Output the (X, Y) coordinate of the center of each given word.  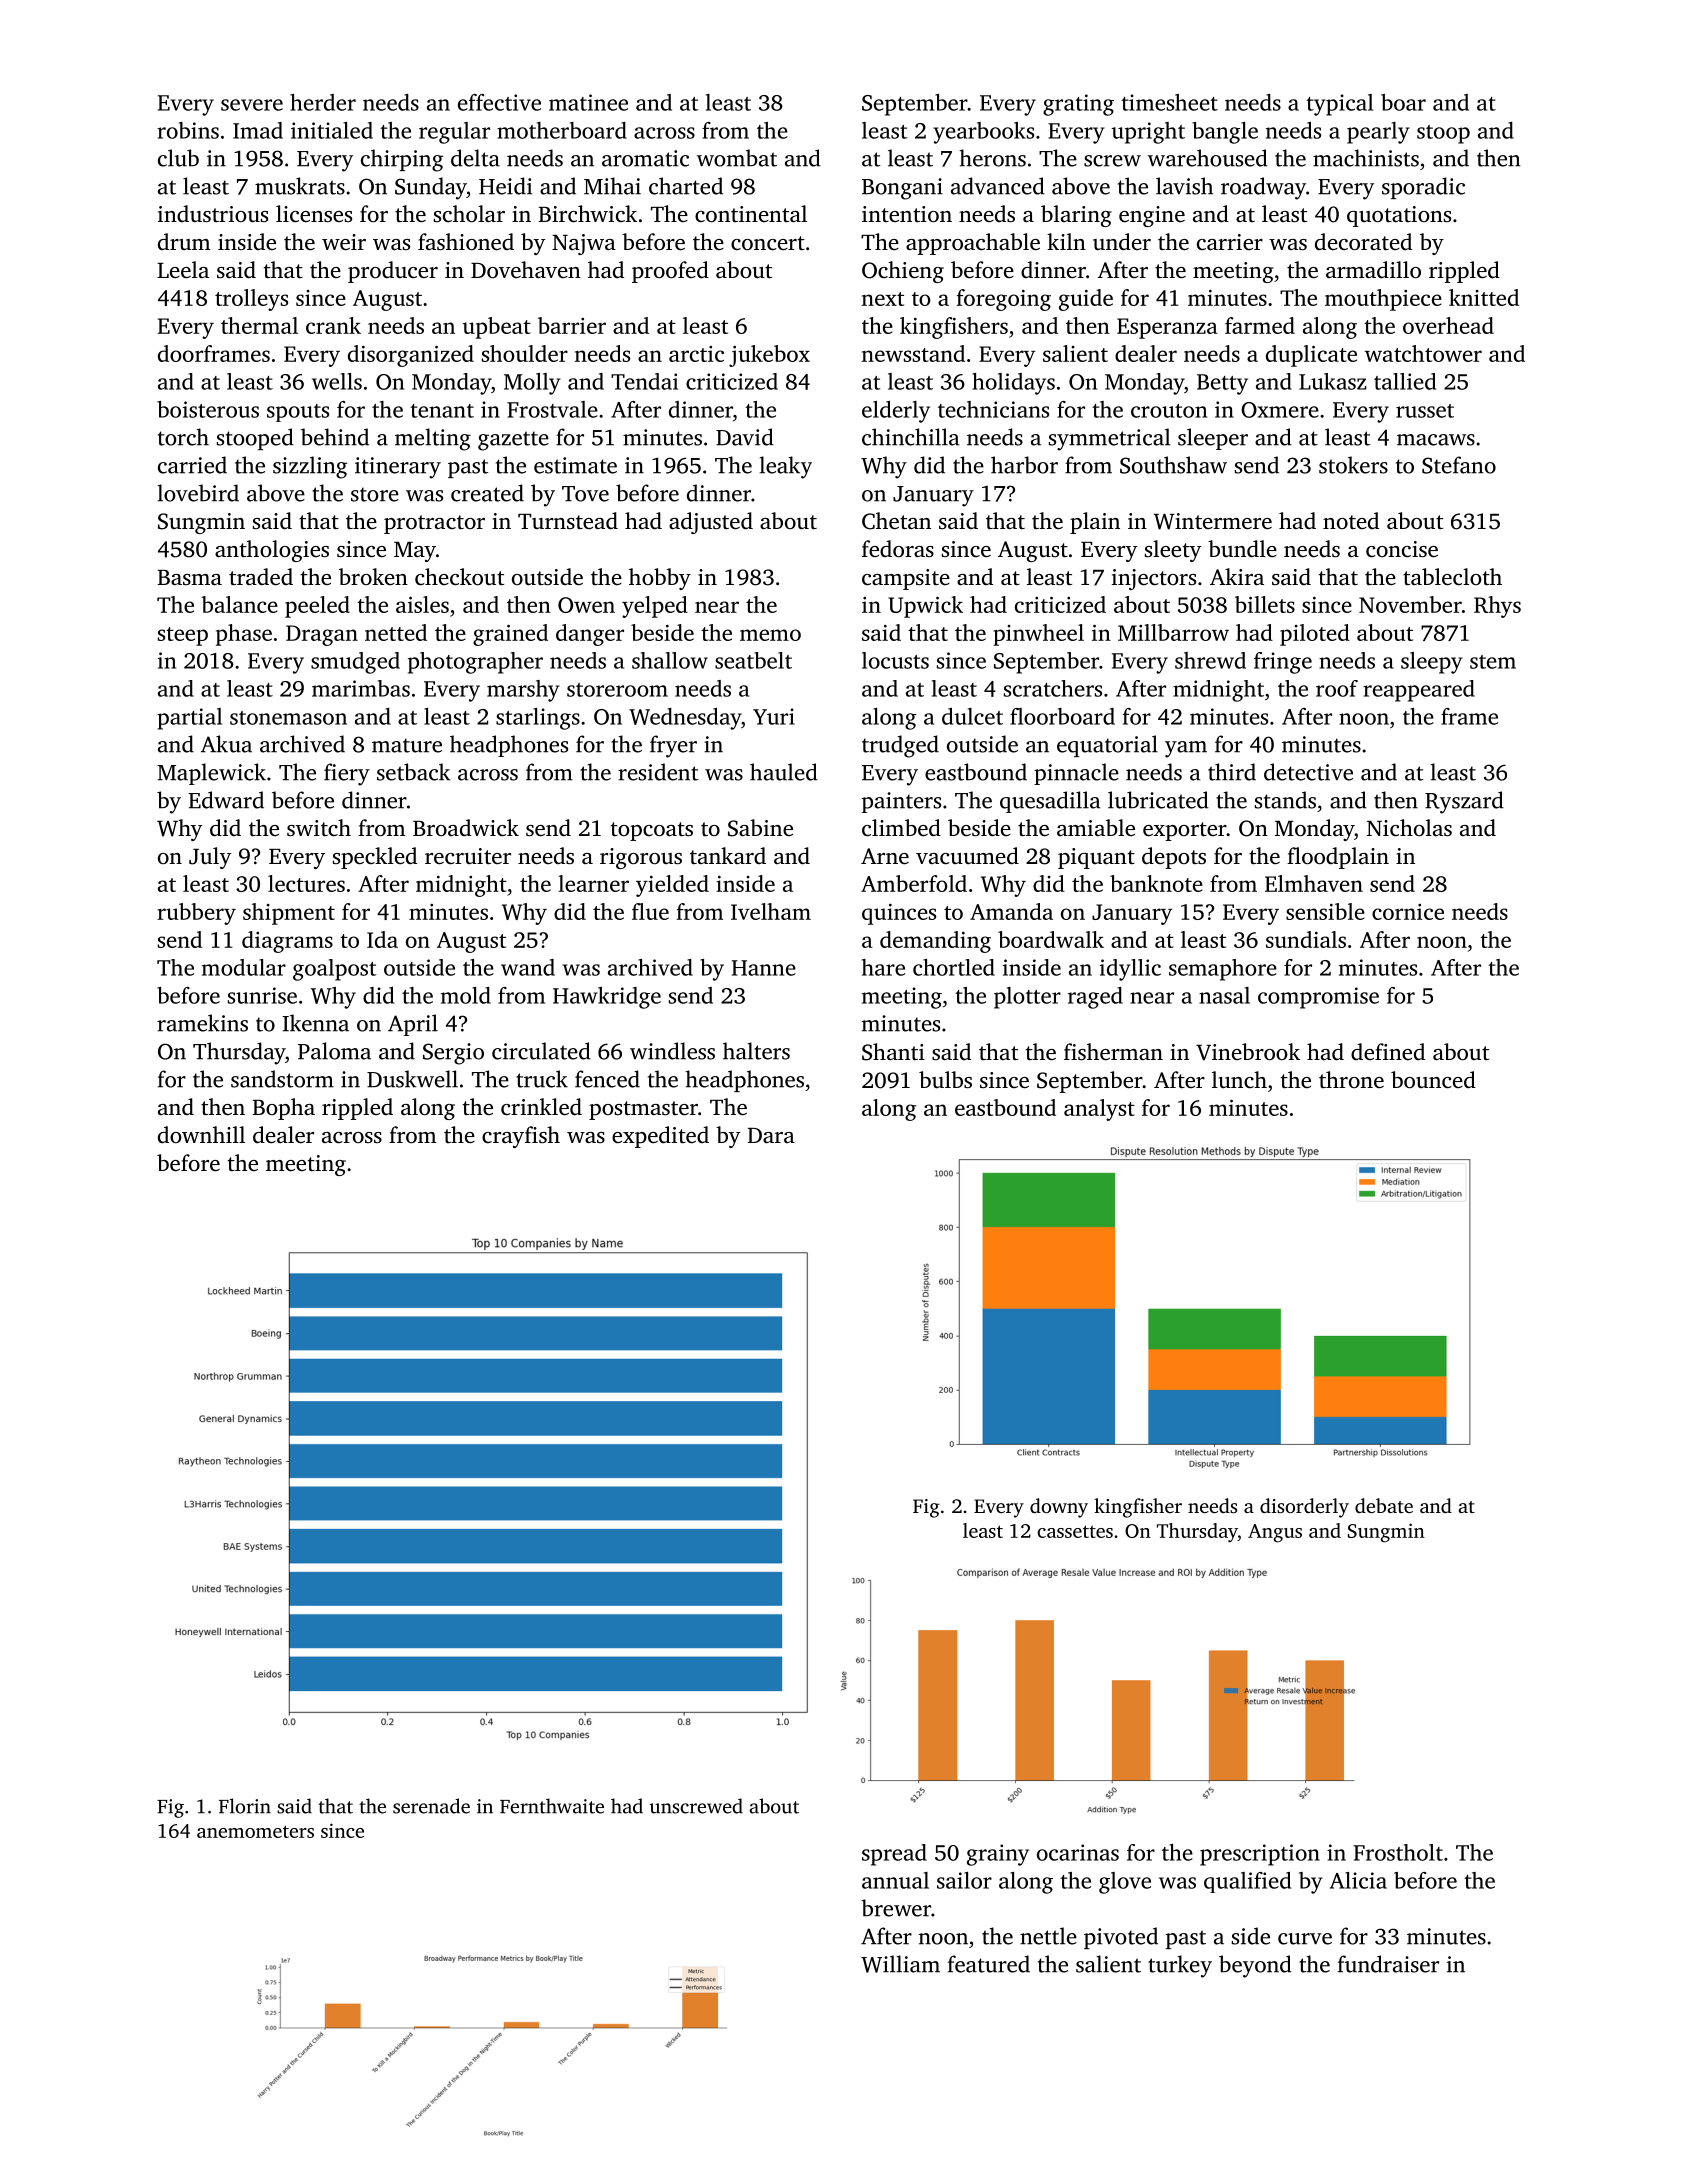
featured (989, 1964)
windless (672, 1051)
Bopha (283, 1109)
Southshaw (1173, 465)
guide (1086, 300)
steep (183, 636)
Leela (183, 270)
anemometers (255, 1831)
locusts (895, 660)
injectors (1154, 579)
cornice (1408, 912)
